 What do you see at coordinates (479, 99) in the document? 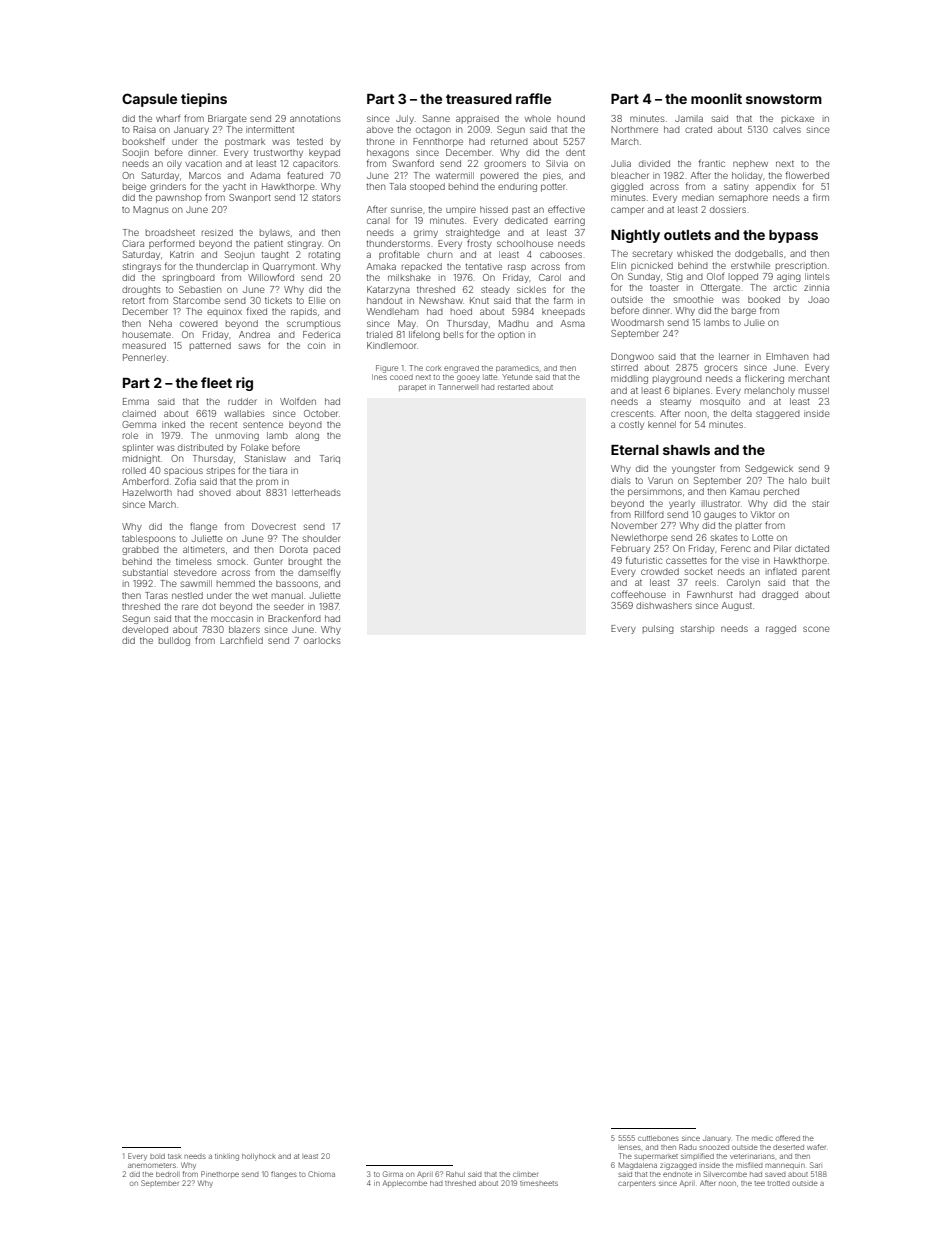
I see `treasured` at bounding box center [479, 99].
